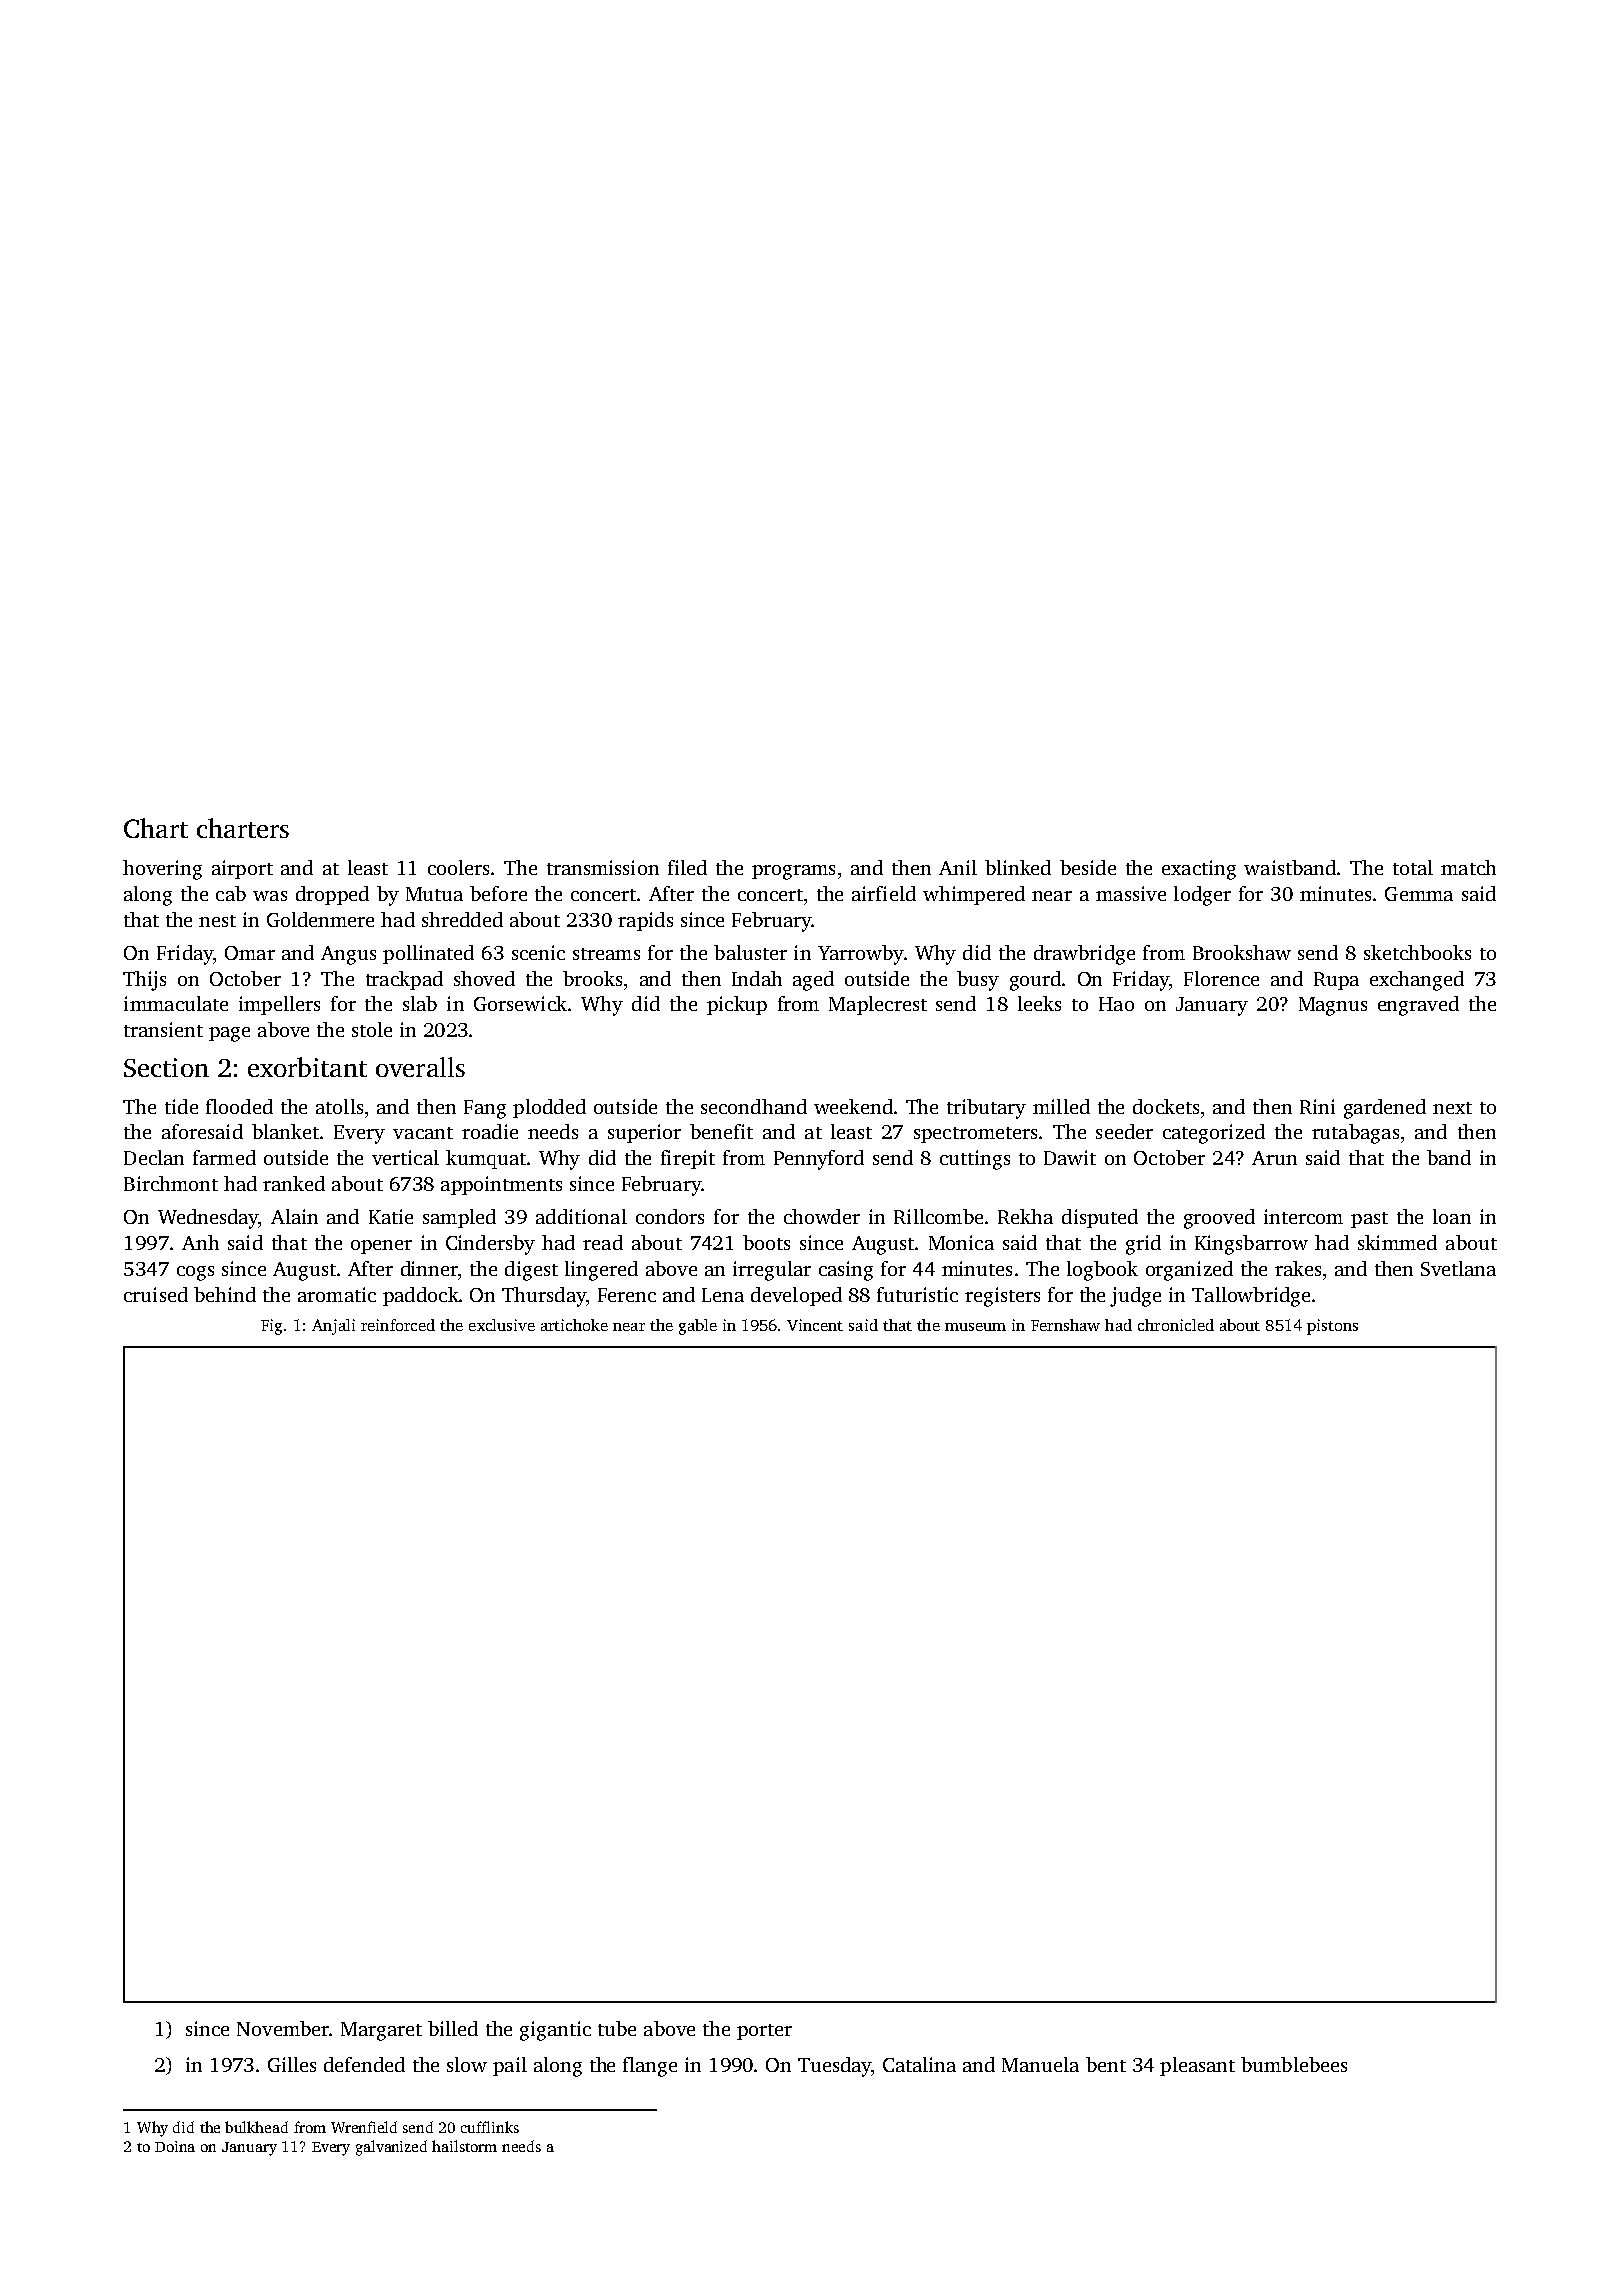  I want to click on Doina, so click(175, 2146).
